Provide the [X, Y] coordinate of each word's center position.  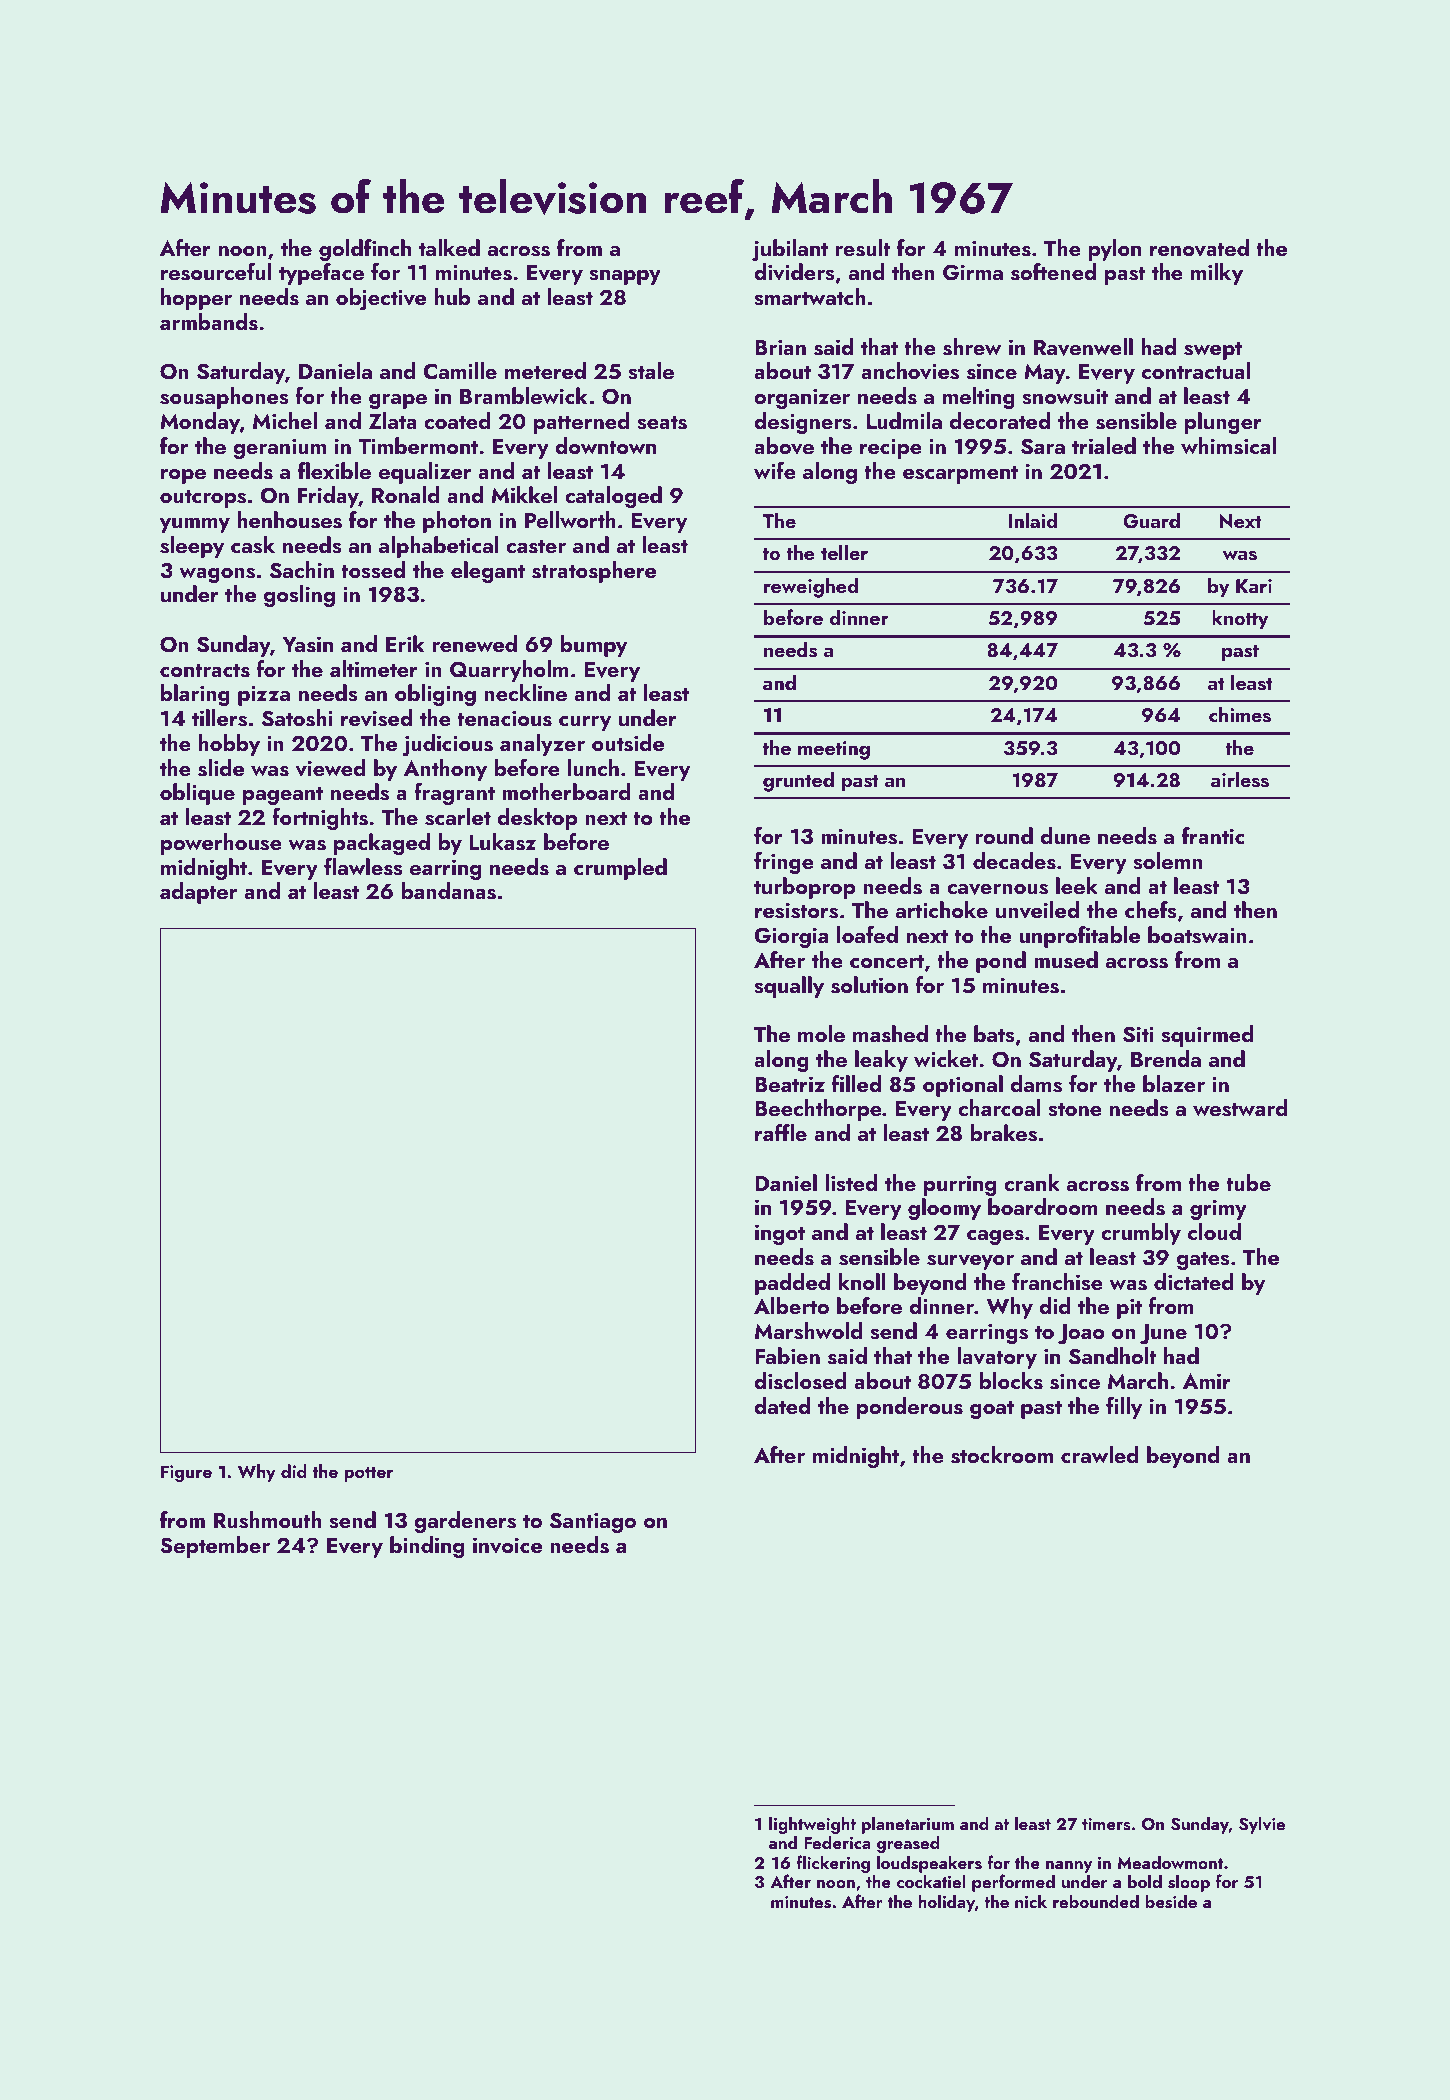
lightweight [812, 1825]
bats [994, 1034]
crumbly [1141, 1234]
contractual [1196, 370]
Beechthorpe [818, 1110]
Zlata [393, 420]
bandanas [448, 891]
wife [775, 470]
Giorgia [791, 937]
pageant [283, 795]
